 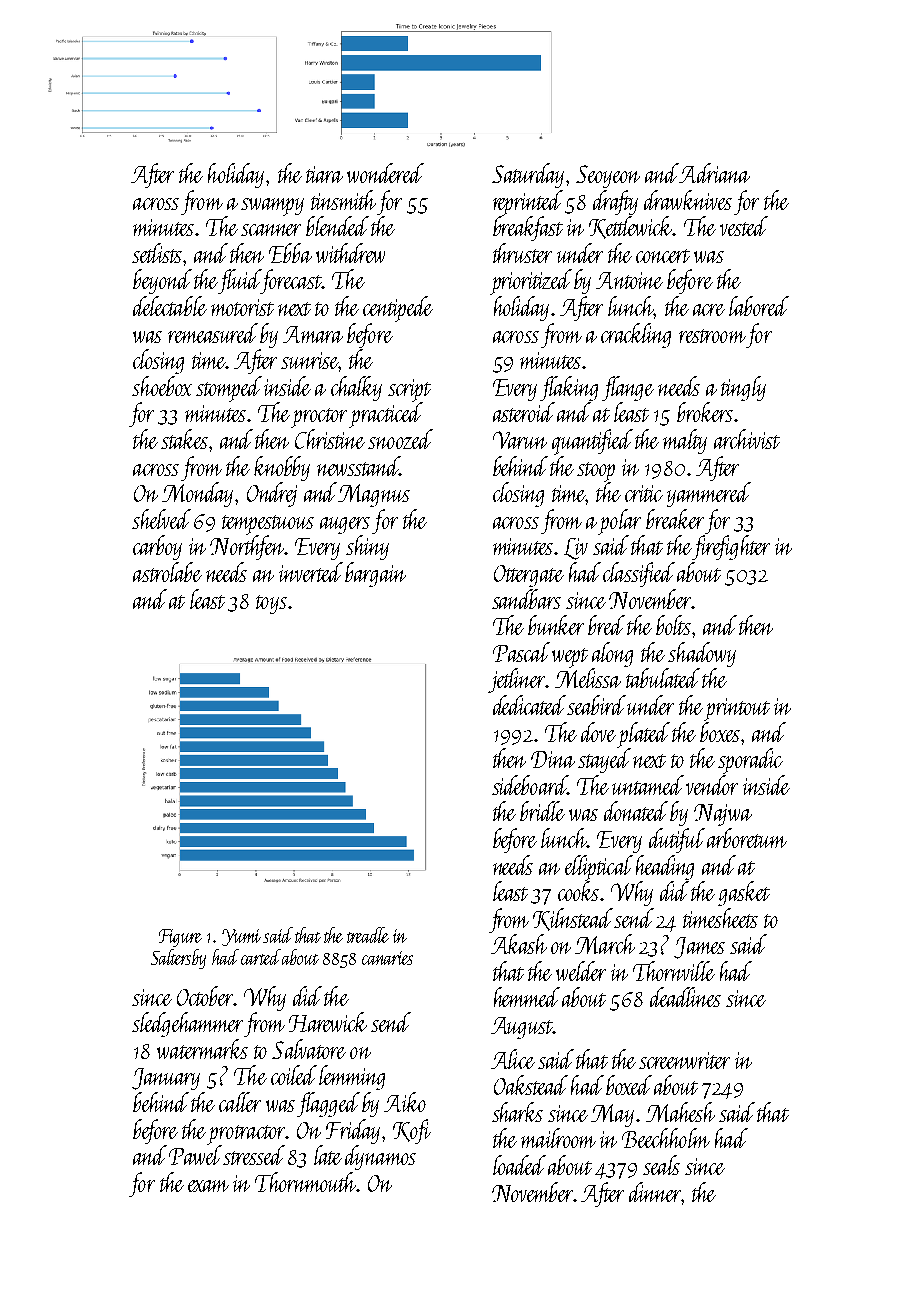 I want to click on astrolabe, so click(x=167, y=572).
